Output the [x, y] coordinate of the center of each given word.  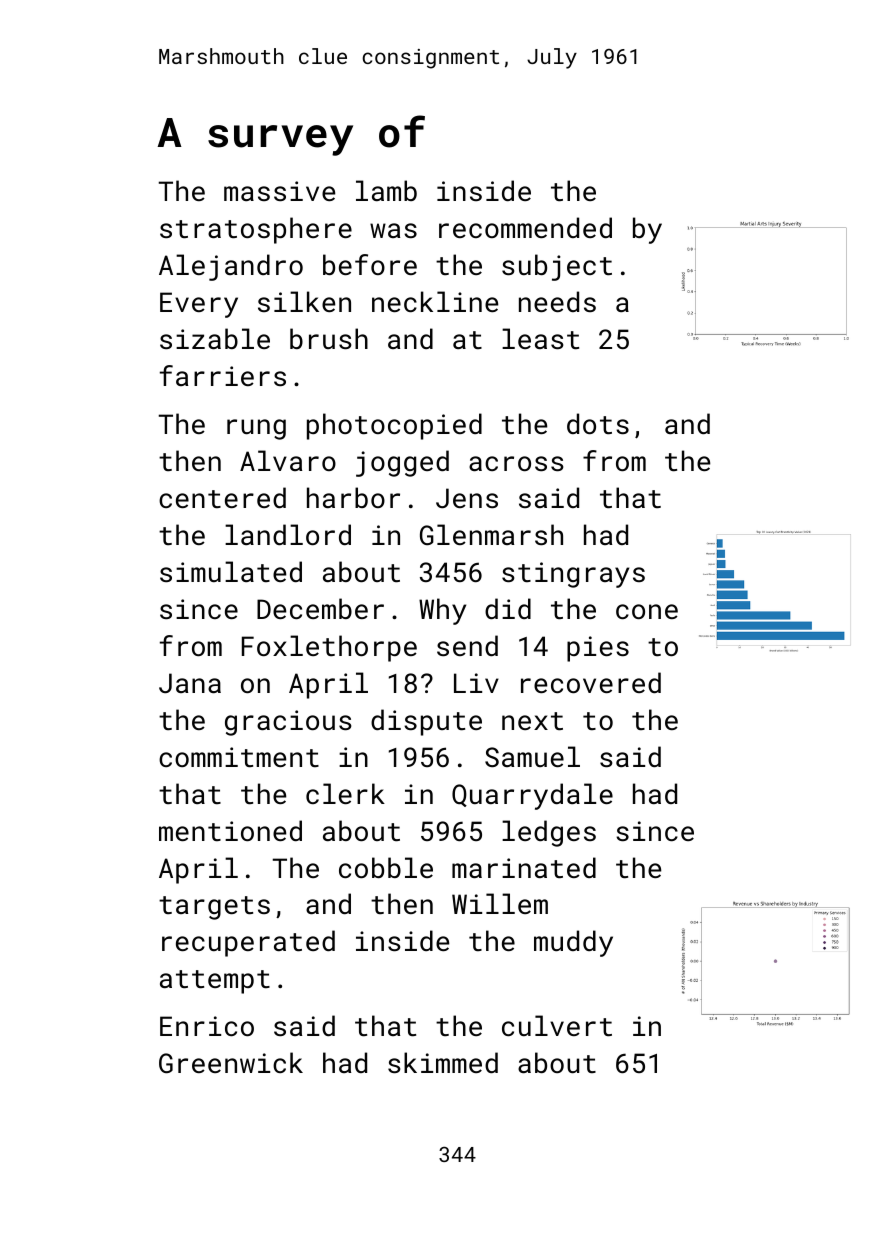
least [540, 339]
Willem [500, 903]
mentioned [230, 830]
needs [557, 301]
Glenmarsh [491, 534]
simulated [231, 571]
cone [647, 611]
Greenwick [231, 1063]
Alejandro [231, 267]
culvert [557, 1026]
